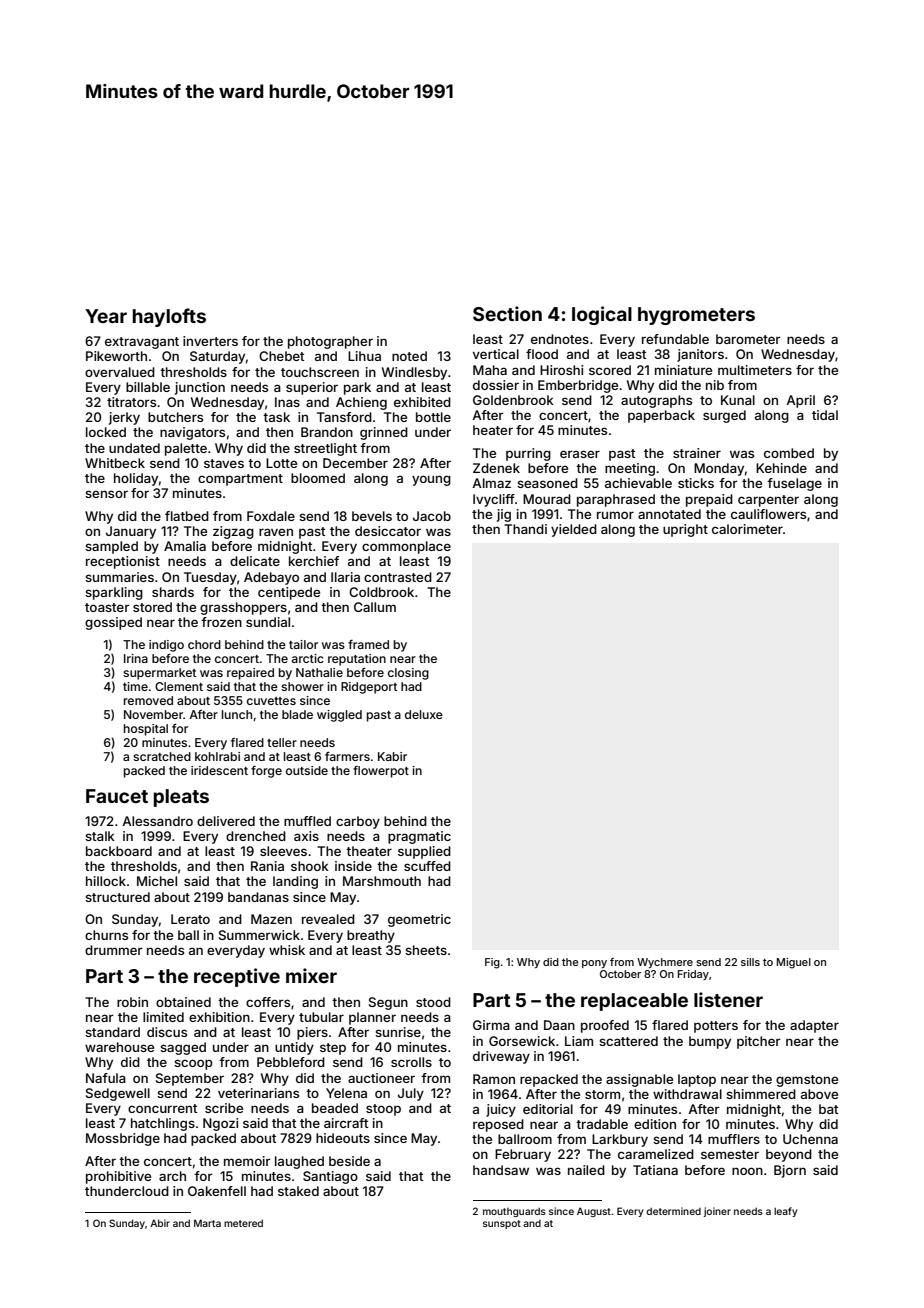  Describe the element at coordinates (419, 837) in the image. I see `pragmatic` at that location.
